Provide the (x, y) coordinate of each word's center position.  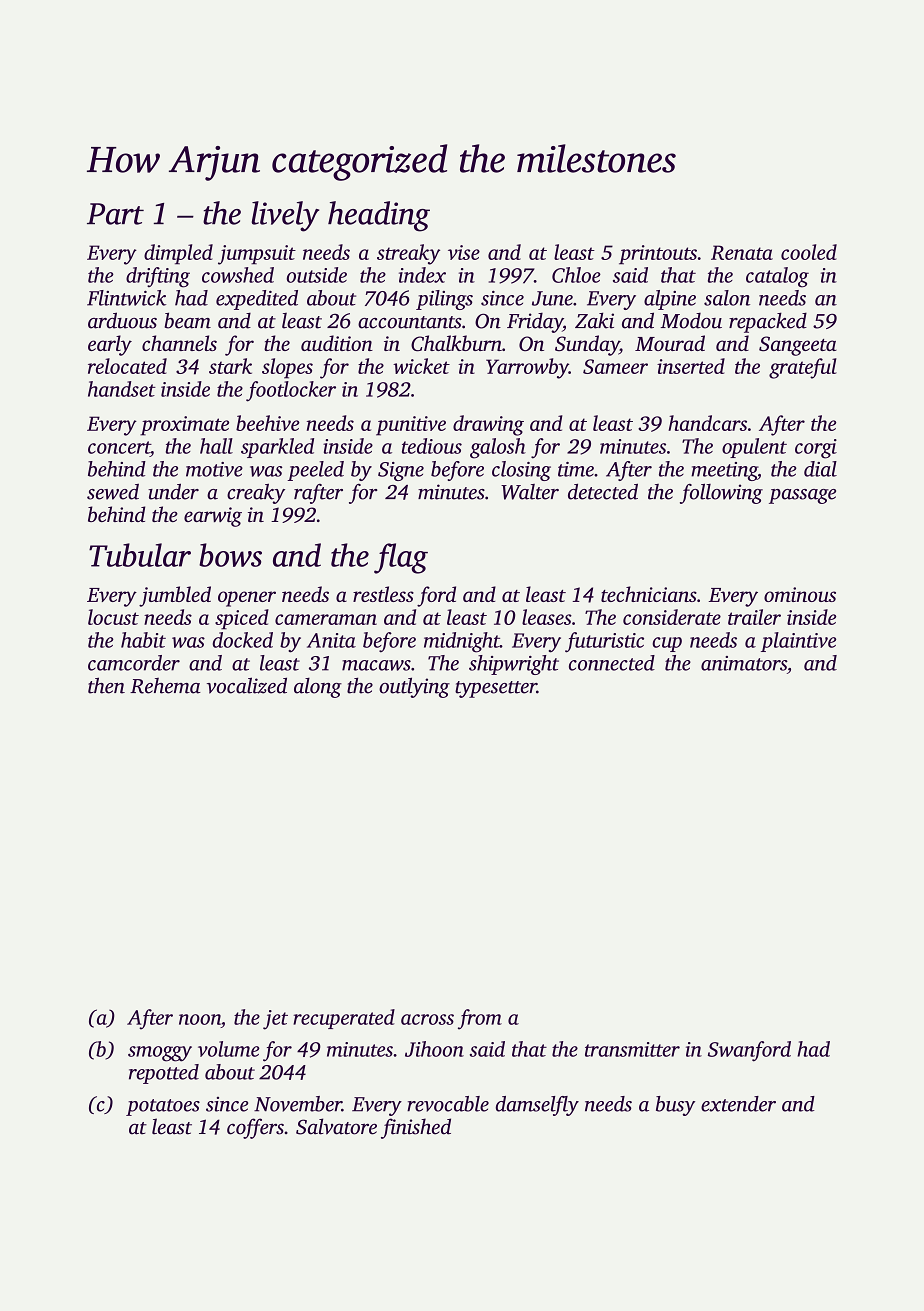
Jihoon (434, 1049)
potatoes (163, 1107)
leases (547, 617)
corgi (816, 449)
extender (738, 1104)
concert (119, 447)
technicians (649, 594)
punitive (411, 426)
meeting (724, 471)
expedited (257, 300)
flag (401, 558)
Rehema (165, 686)
